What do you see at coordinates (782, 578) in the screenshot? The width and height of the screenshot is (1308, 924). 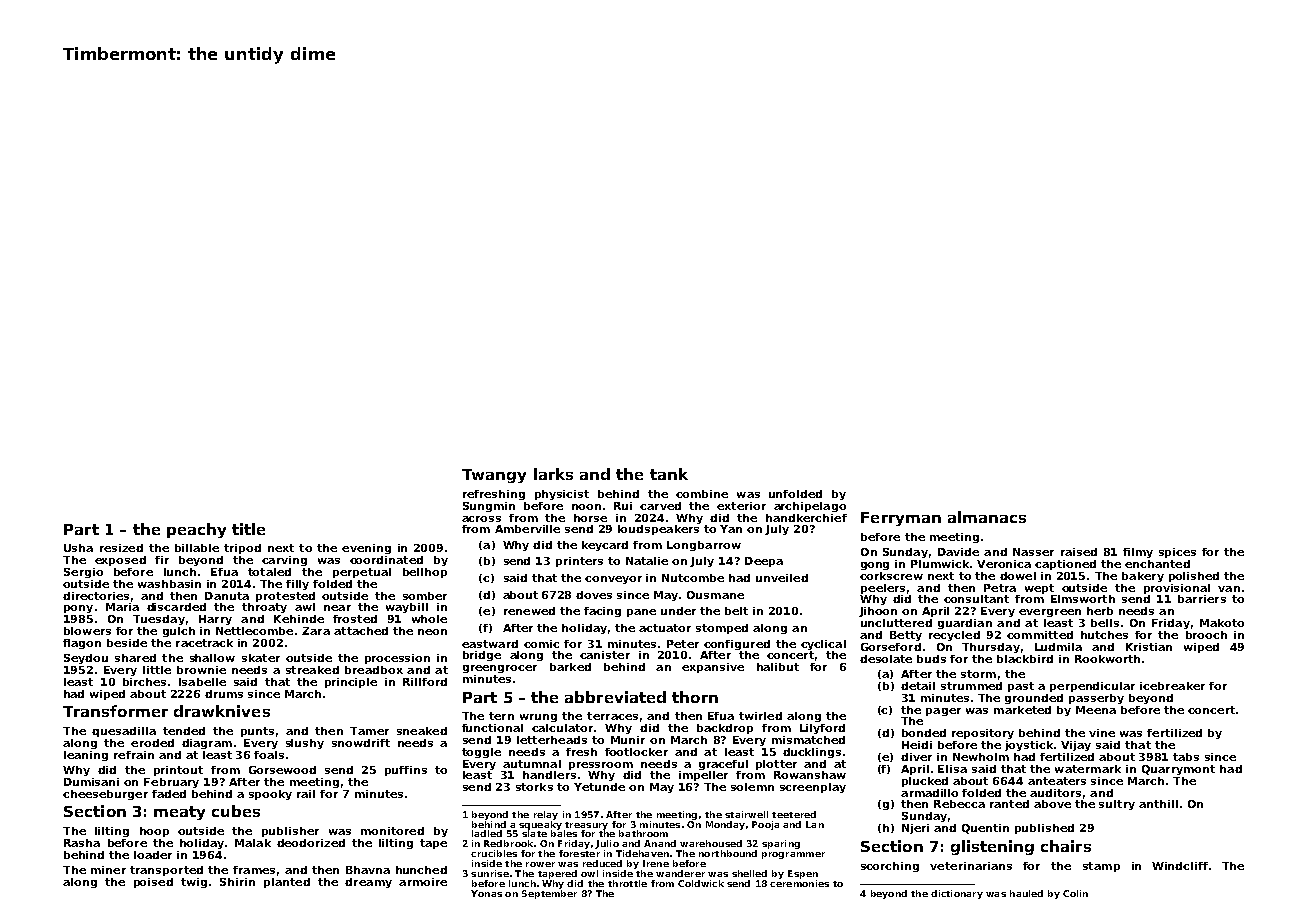 I see `unveiled` at bounding box center [782, 578].
